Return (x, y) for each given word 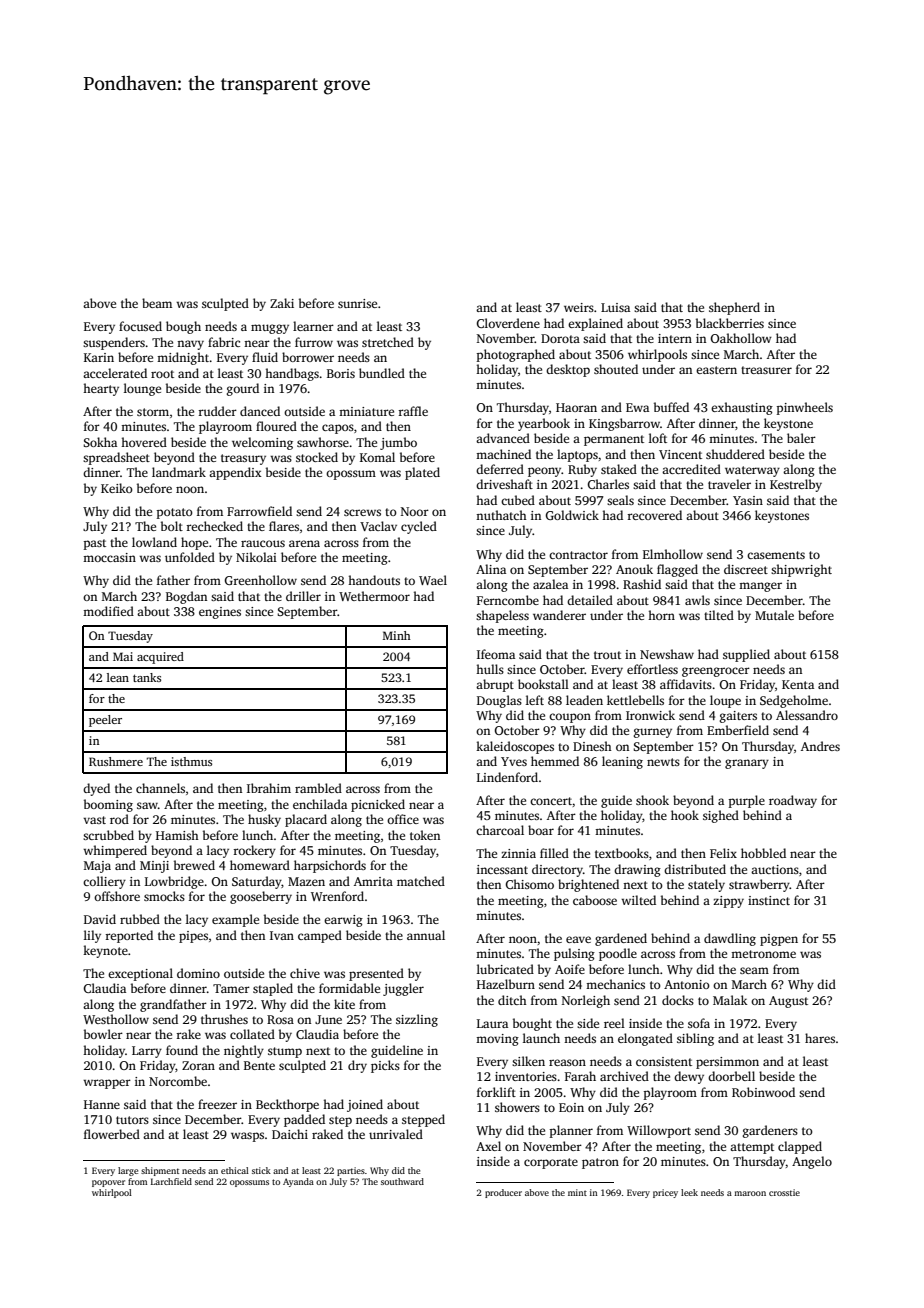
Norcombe (178, 1081)
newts (663, 762)
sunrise (357, 303)
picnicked (378, 805)
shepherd (734, 308)
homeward (260, 865)
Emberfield (738, 730)
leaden (584, 700)
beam (157, 303)
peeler (105, 721)
